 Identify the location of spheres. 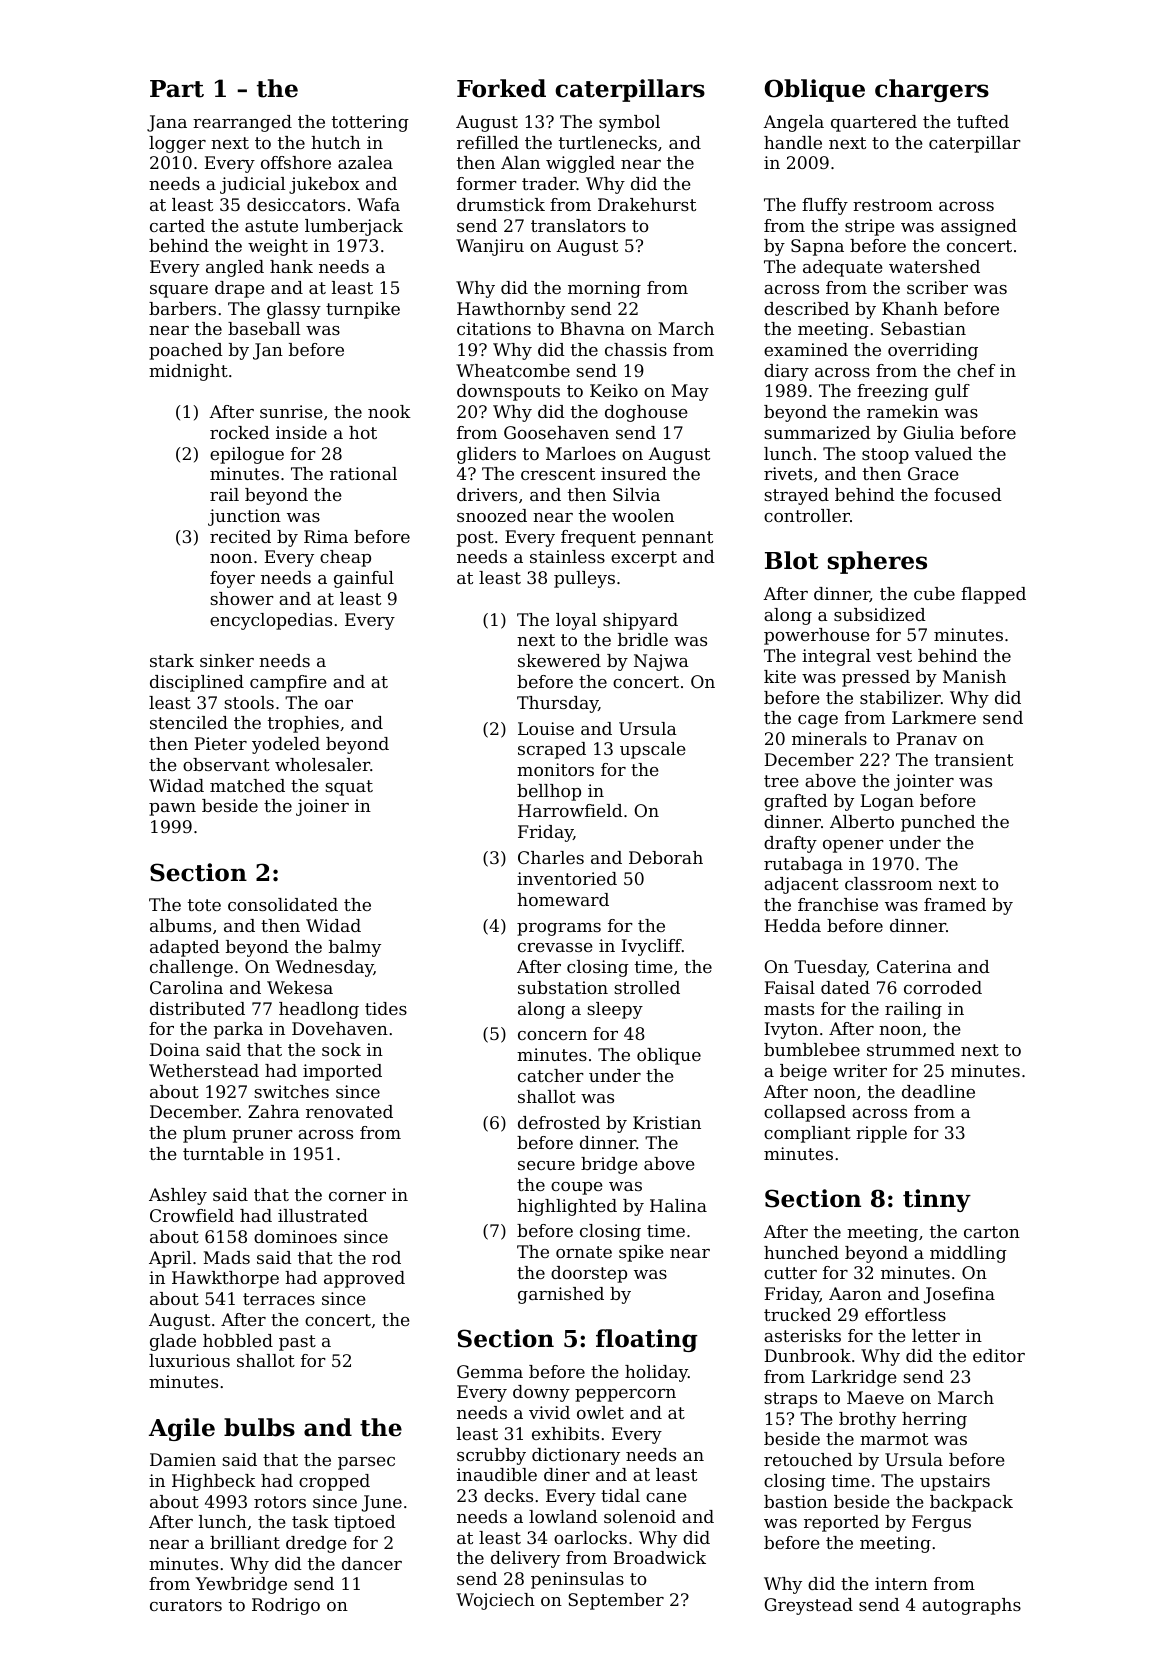
(877, 562).
